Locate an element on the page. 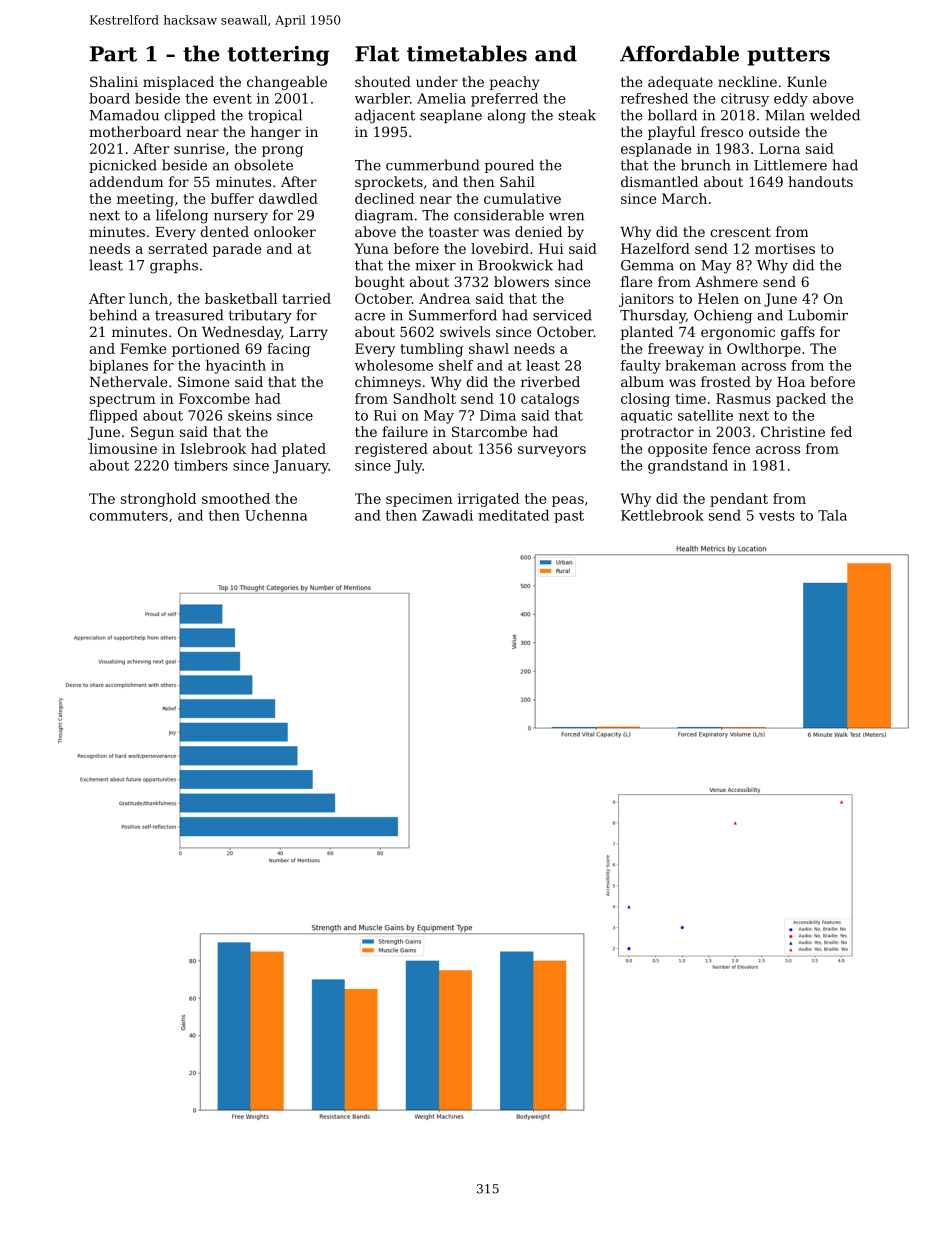 The width and height of the image is (952, 1233). Part is located at coordinates (113, 54).
